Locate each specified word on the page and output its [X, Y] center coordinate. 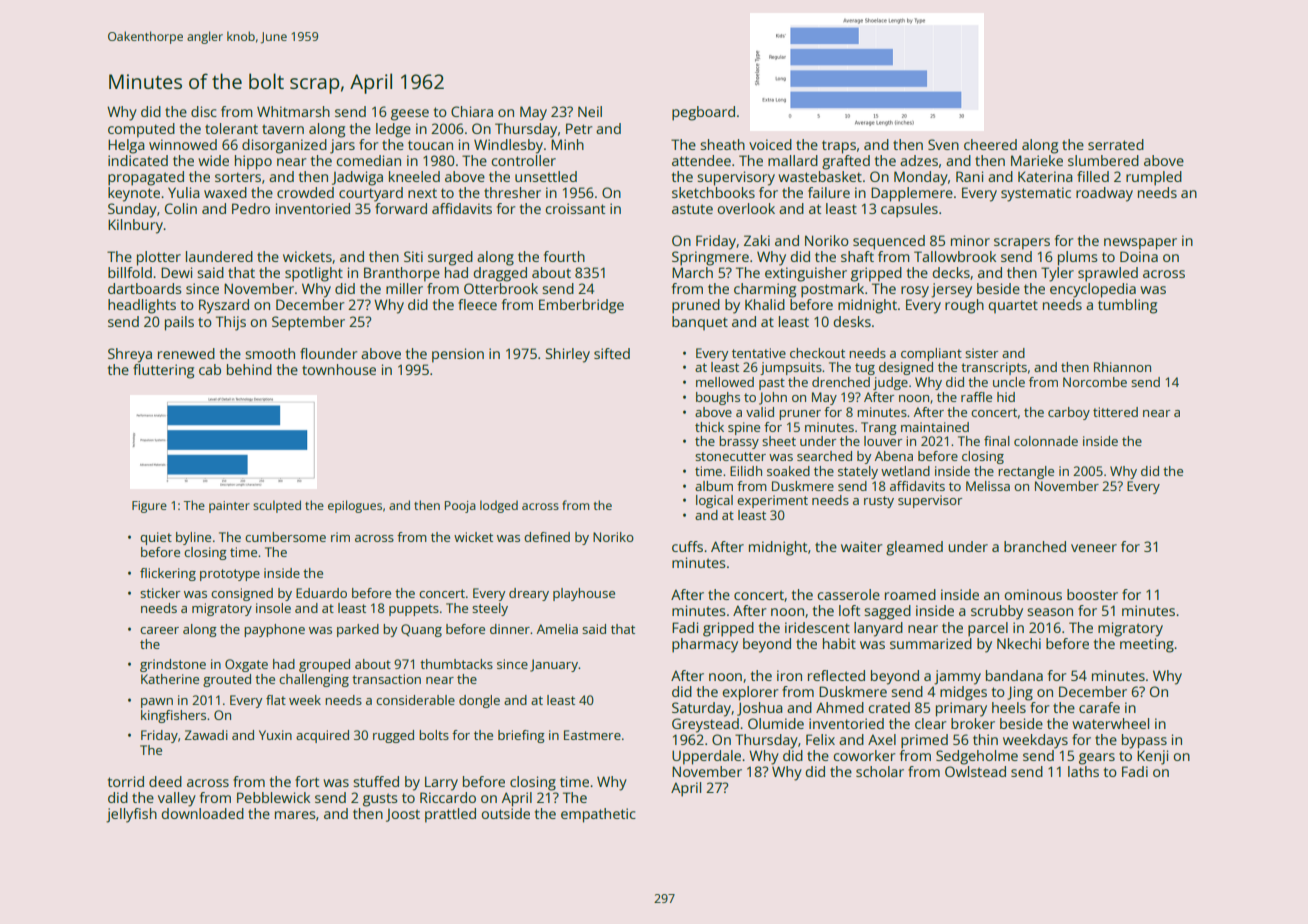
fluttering [163, 371]
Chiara [472, 111]
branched [1035, 546]
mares [295, 815]
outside [505, 813]
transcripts [994, 368]
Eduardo [321, 593]
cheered [990, 144]
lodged [499, 506]
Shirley [568, 355]
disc [204, 111]
